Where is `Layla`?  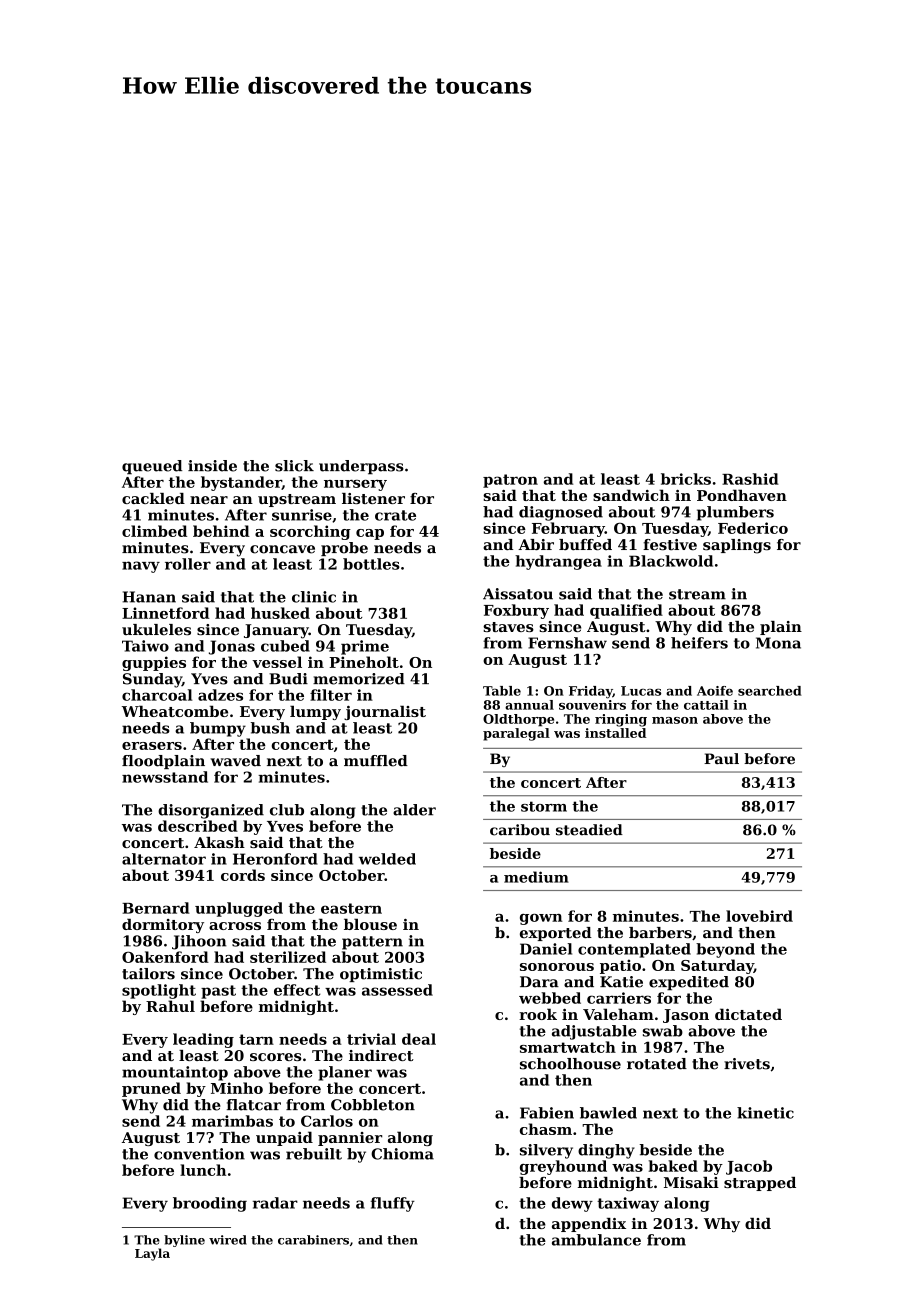
Layla is located at coordinates (152, 1254).
